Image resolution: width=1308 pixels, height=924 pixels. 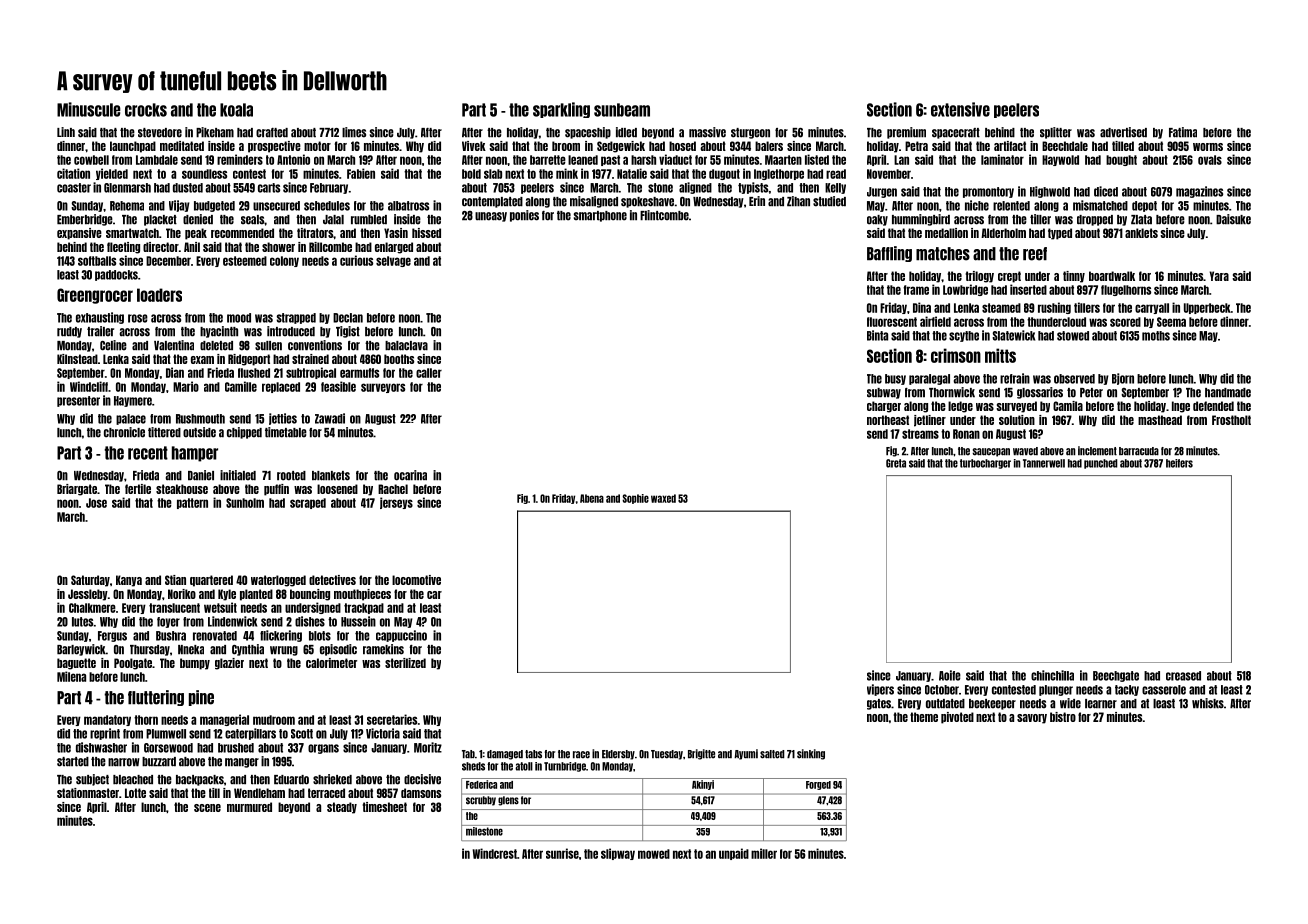 I want to click on miller, so click(x=764, y=853).
